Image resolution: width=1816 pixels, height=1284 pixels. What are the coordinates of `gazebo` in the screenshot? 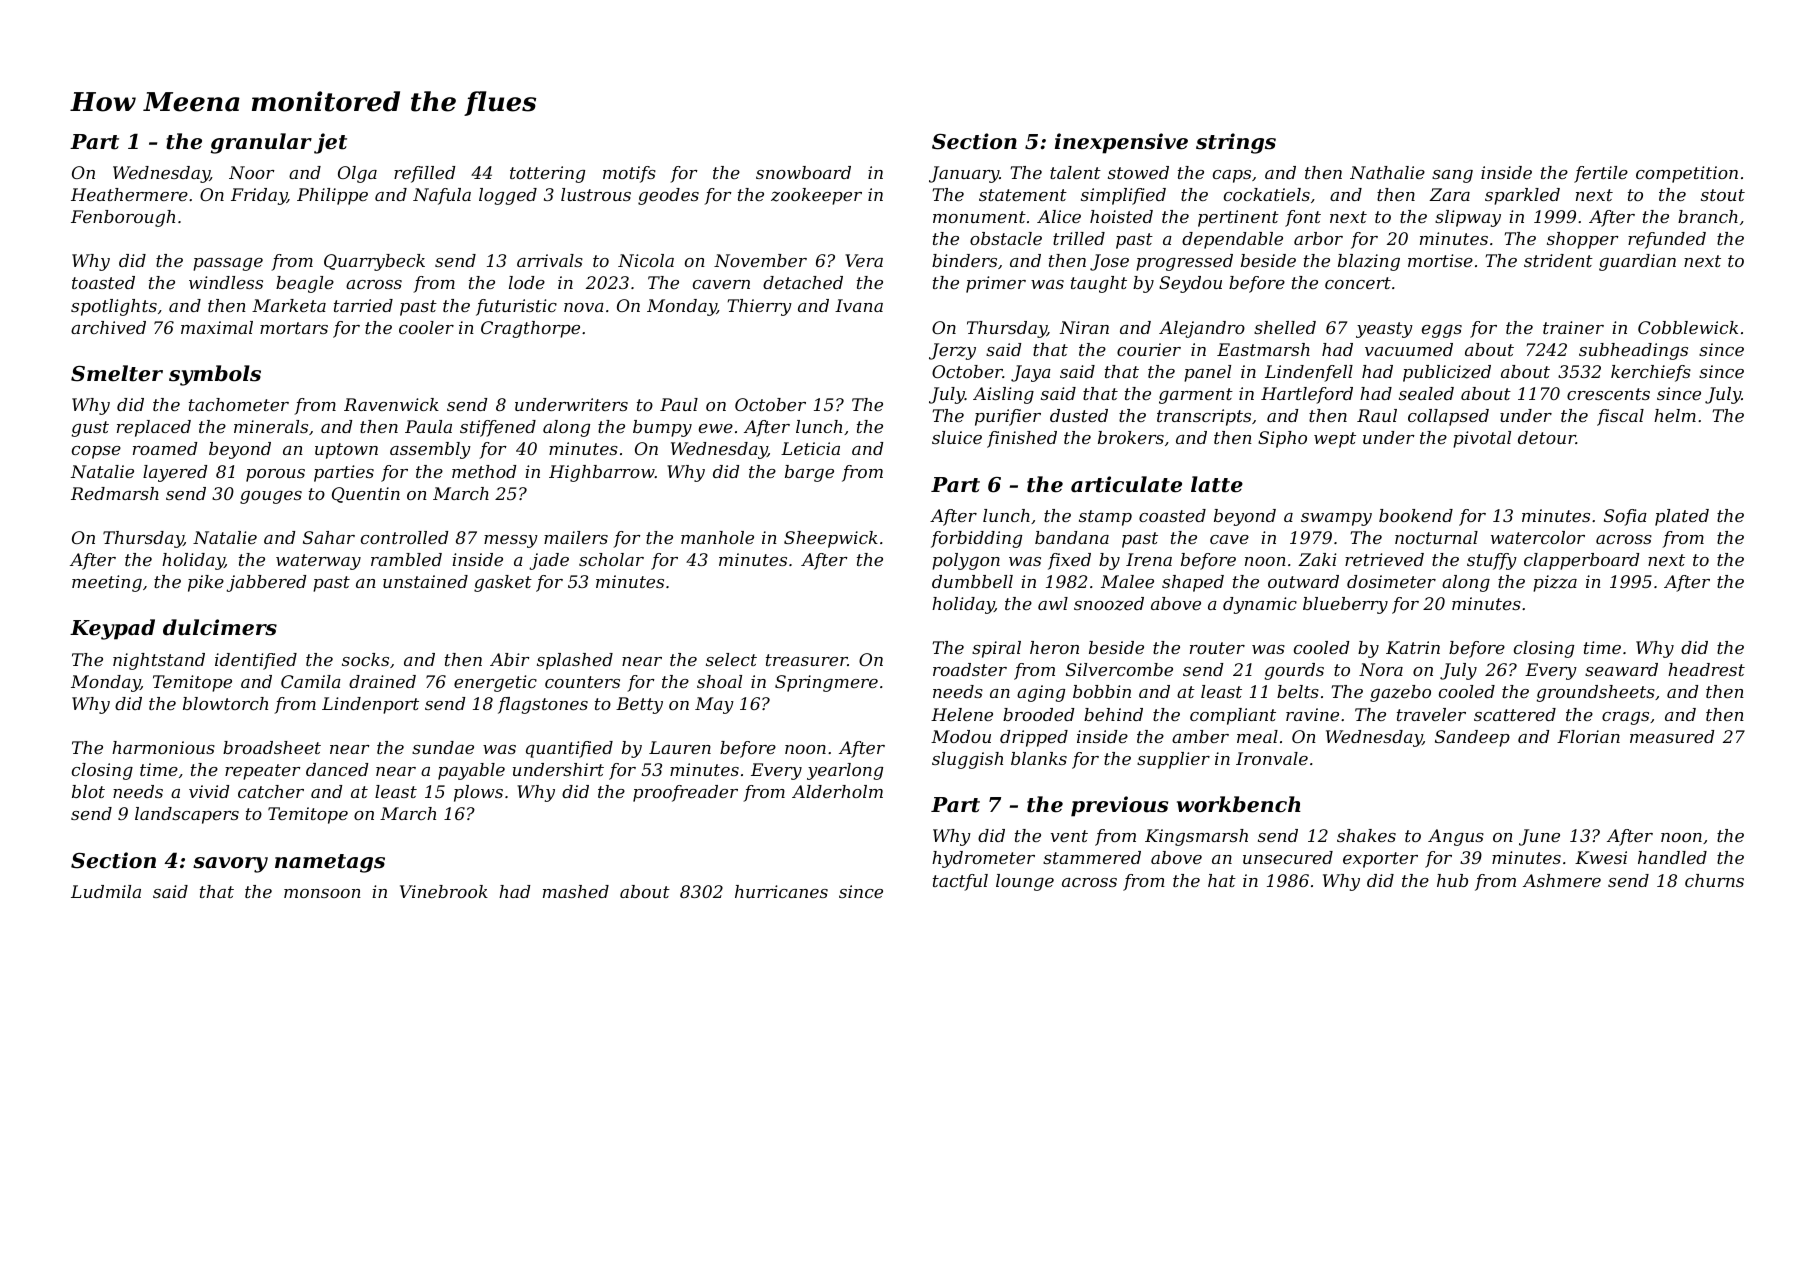 It's located at (1400, 693).
